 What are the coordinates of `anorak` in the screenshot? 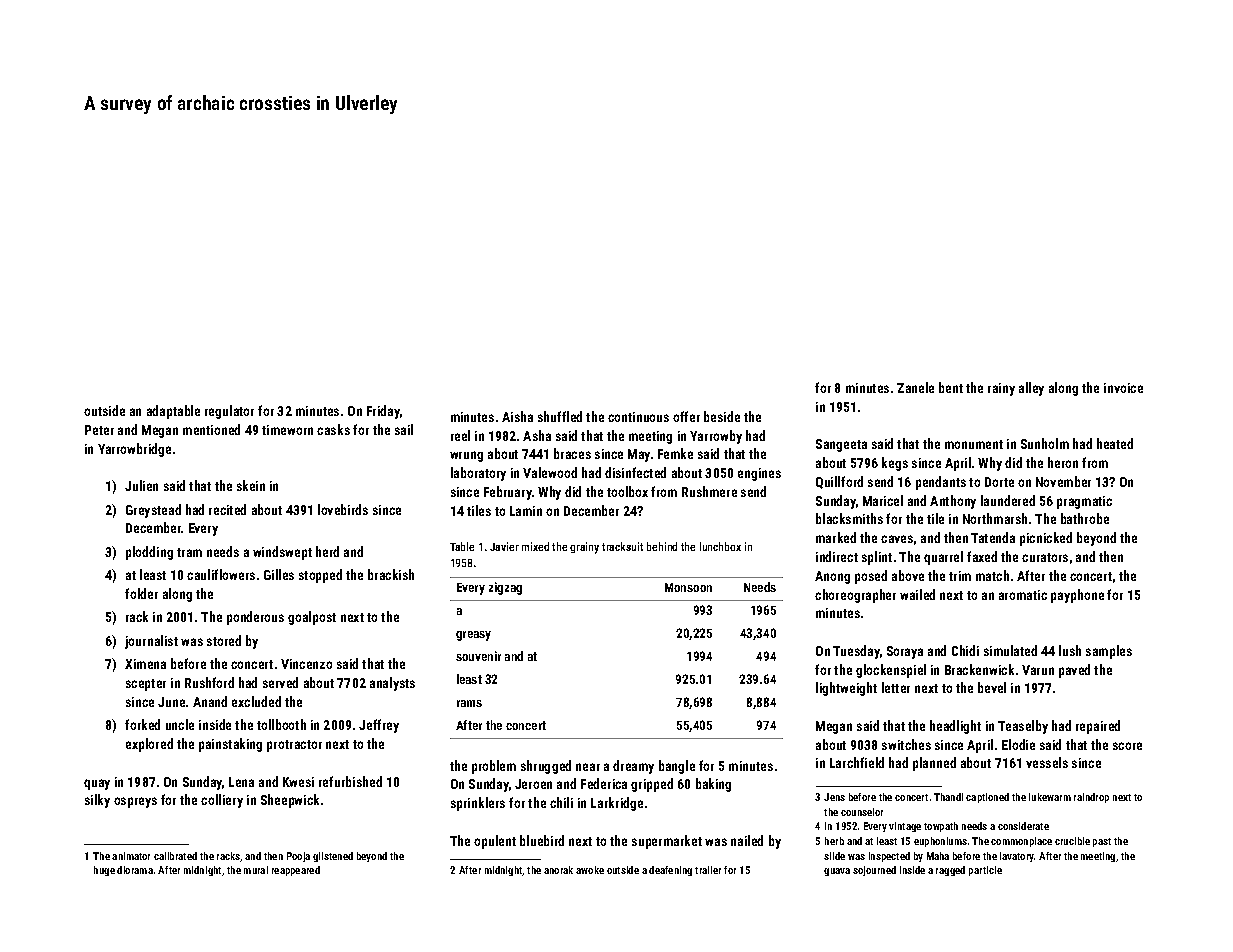 It's located at (558, 870).
